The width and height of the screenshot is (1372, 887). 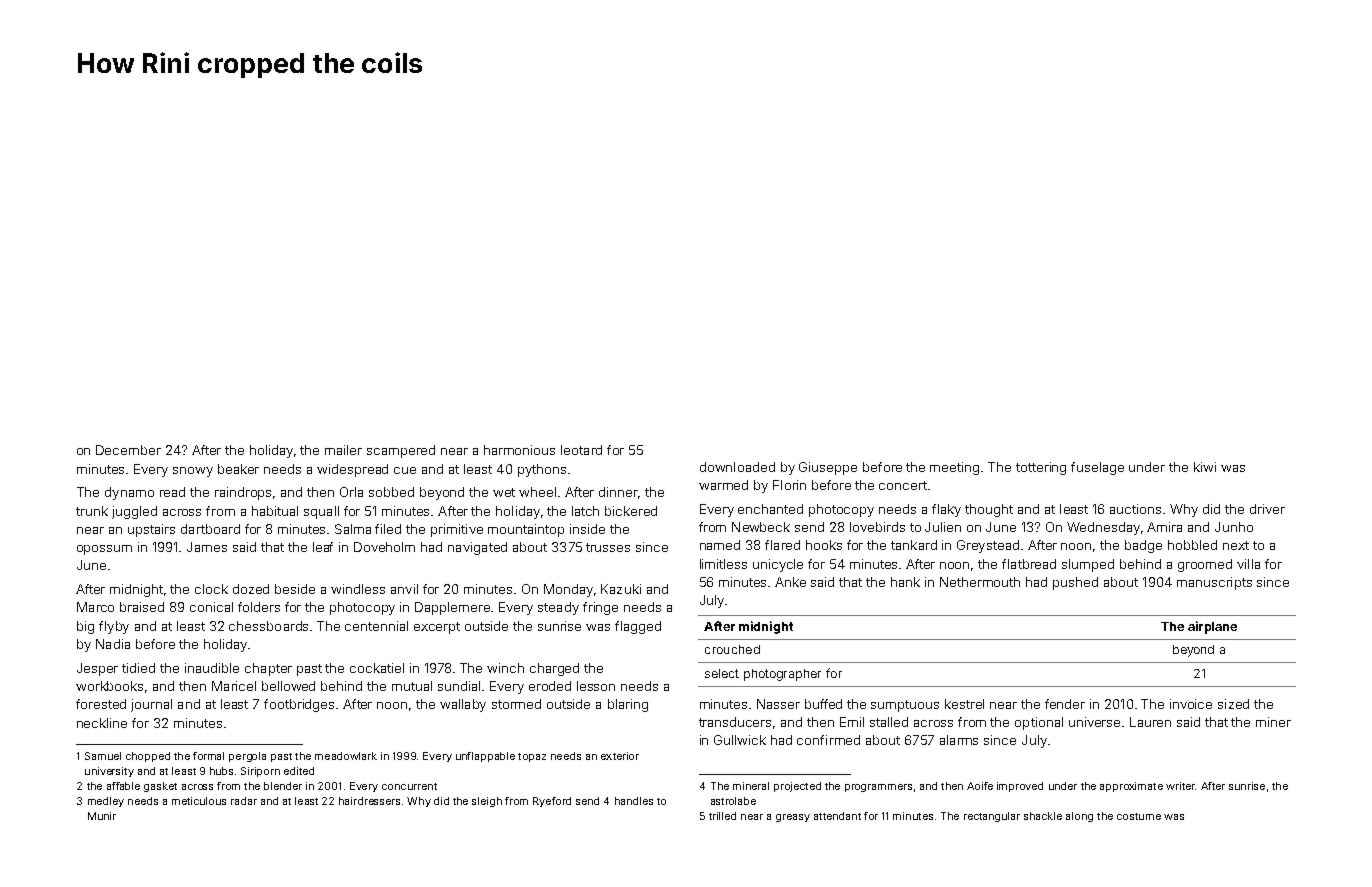 What do you see at coordinates (828, 468) in the screenshot?
I see `Giuseppe` at bounding box center [828, 468].
